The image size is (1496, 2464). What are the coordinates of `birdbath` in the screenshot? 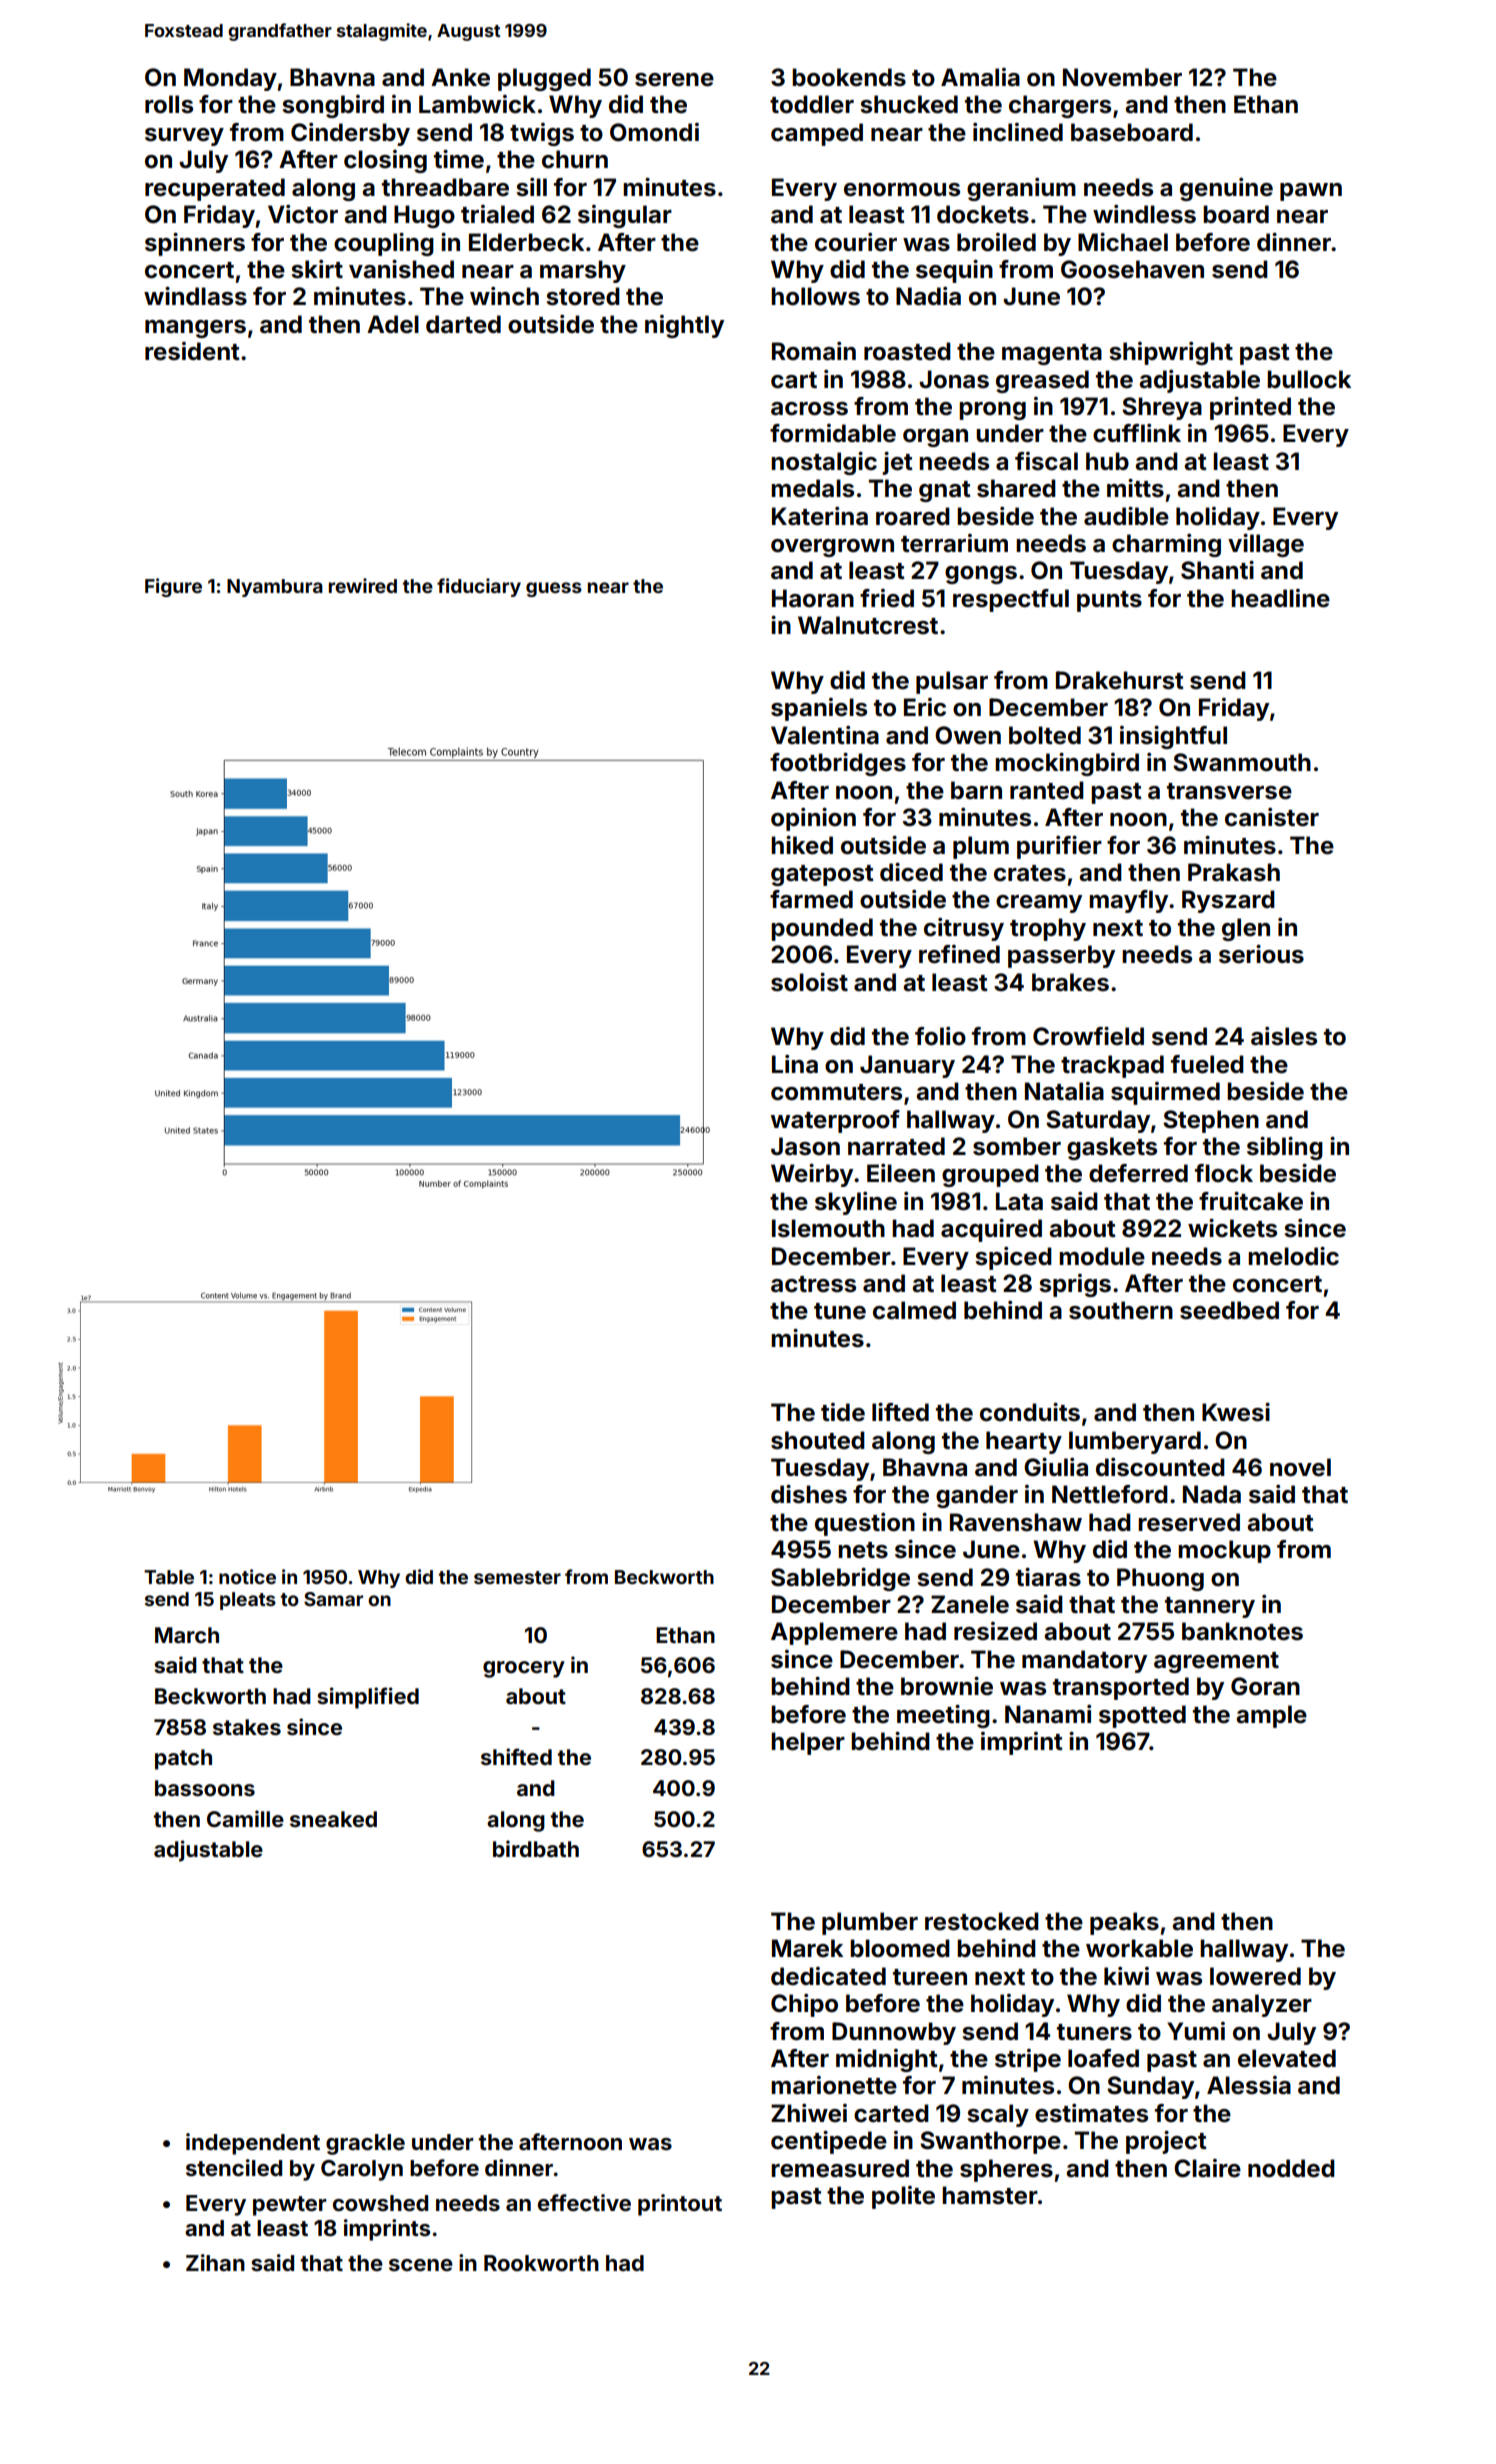 It's located at (536, 1848).
